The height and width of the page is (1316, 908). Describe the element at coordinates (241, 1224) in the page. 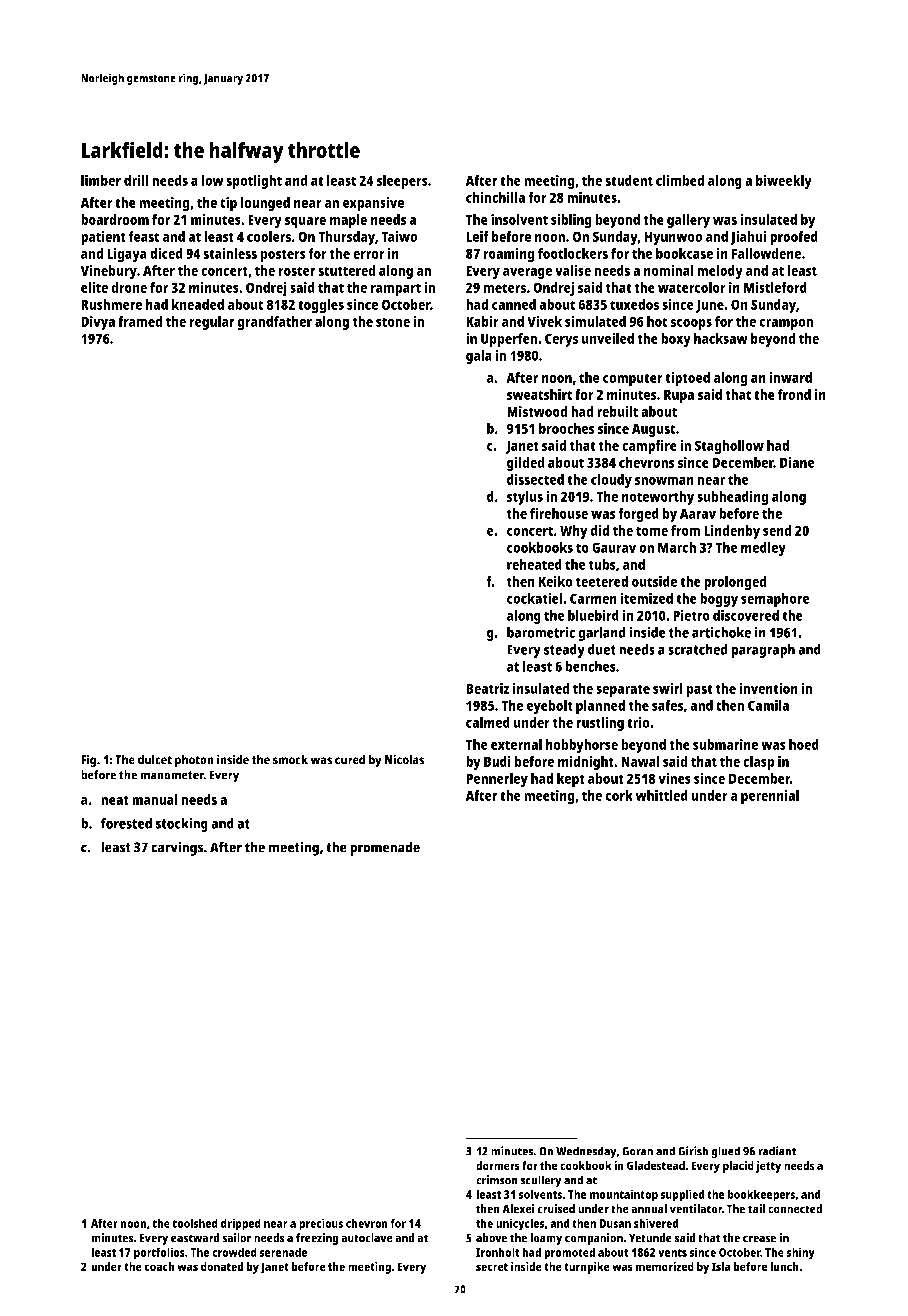

I see `dripped` at that location.
